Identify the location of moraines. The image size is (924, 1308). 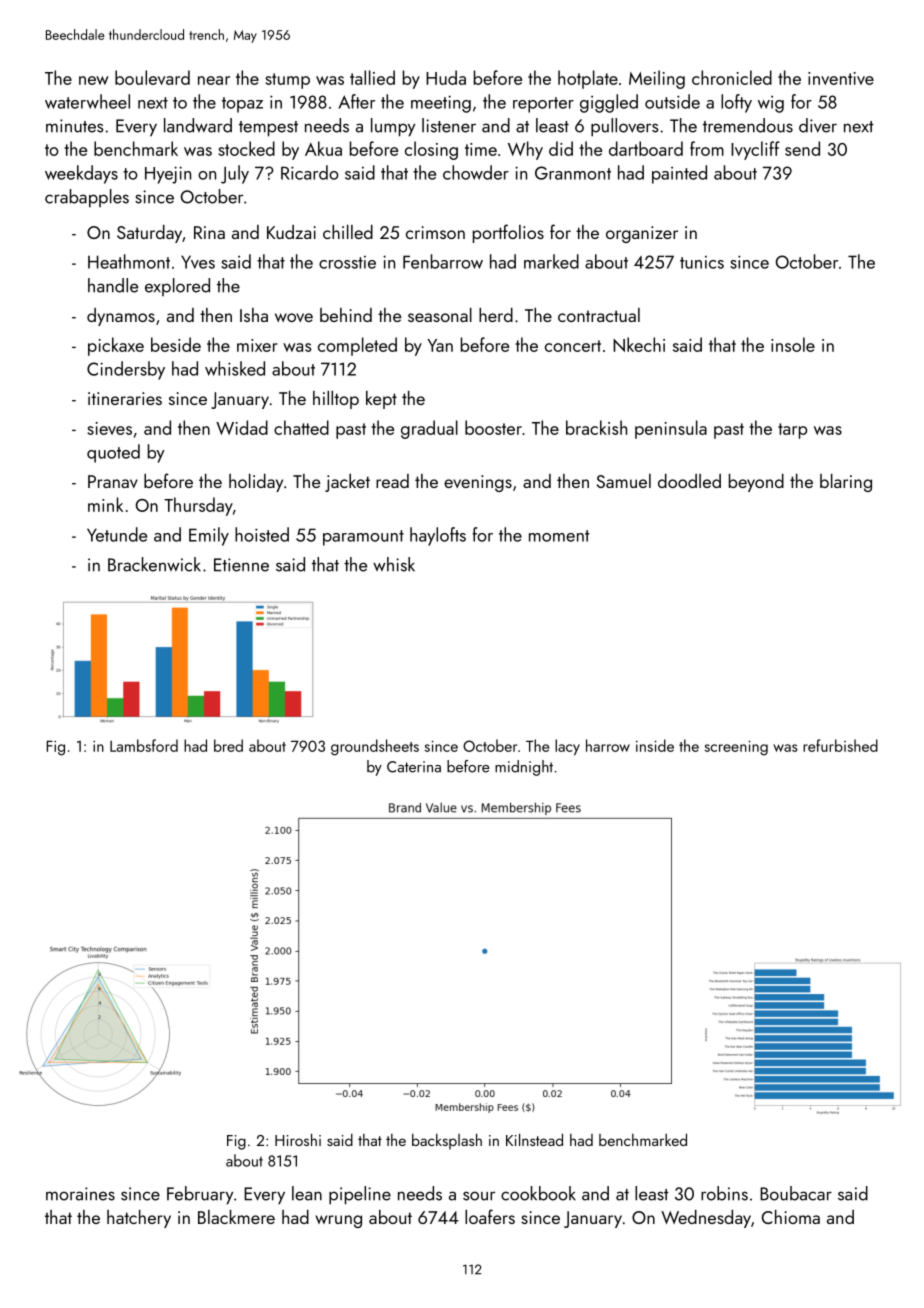
(80, 1194).
